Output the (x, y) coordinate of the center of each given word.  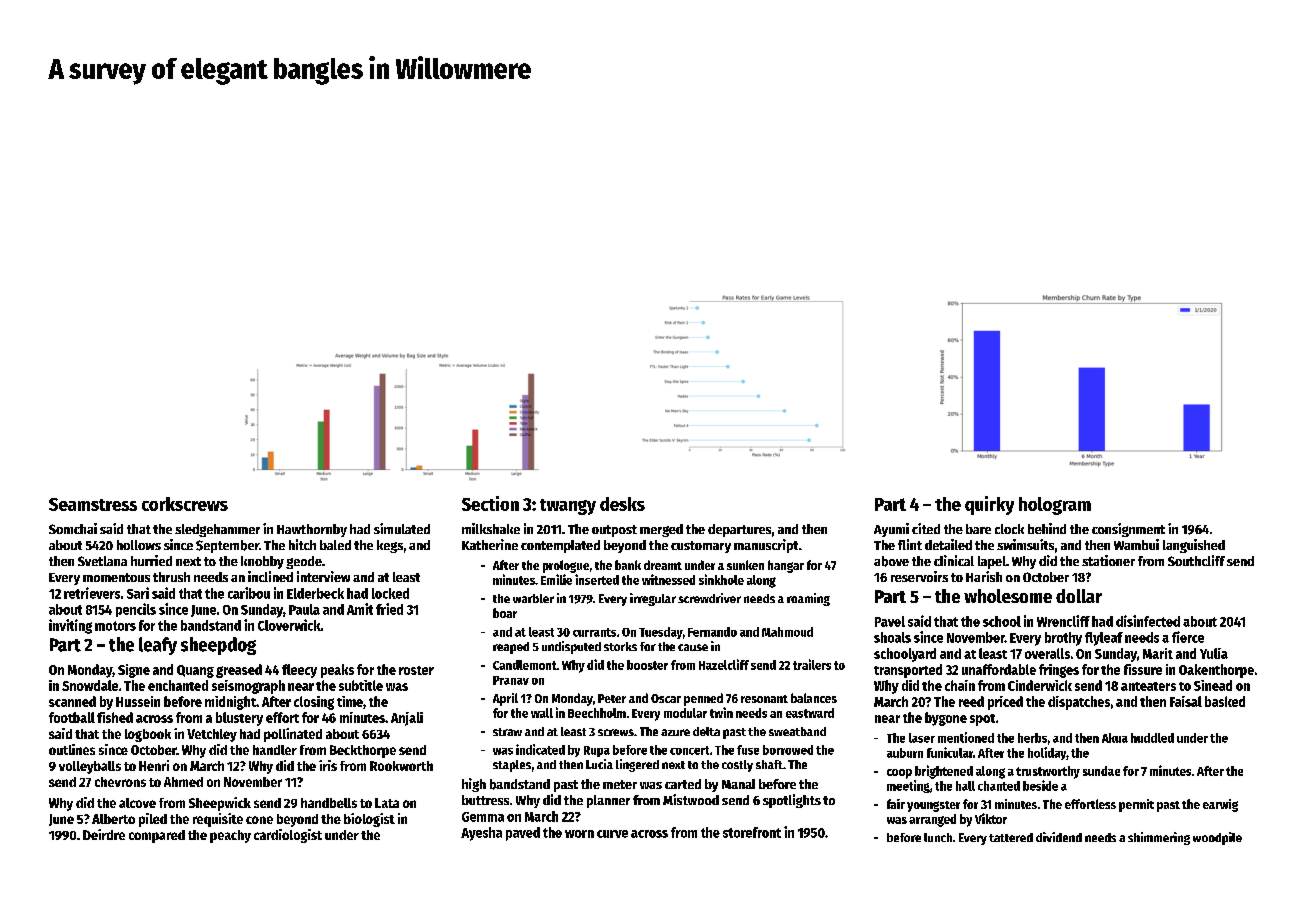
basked (1225, 701)
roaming (808, 599)
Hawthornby (312, 530)
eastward (810, 713)
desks (622, 504)
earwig (1220, 805)
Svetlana (102, 561)
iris (328, 765)
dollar (1079, 596)
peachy (230, 836)
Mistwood (691, 799)
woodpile (1217, 838)
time (350, 701)
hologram (1055, 506)
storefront (752, 832)
